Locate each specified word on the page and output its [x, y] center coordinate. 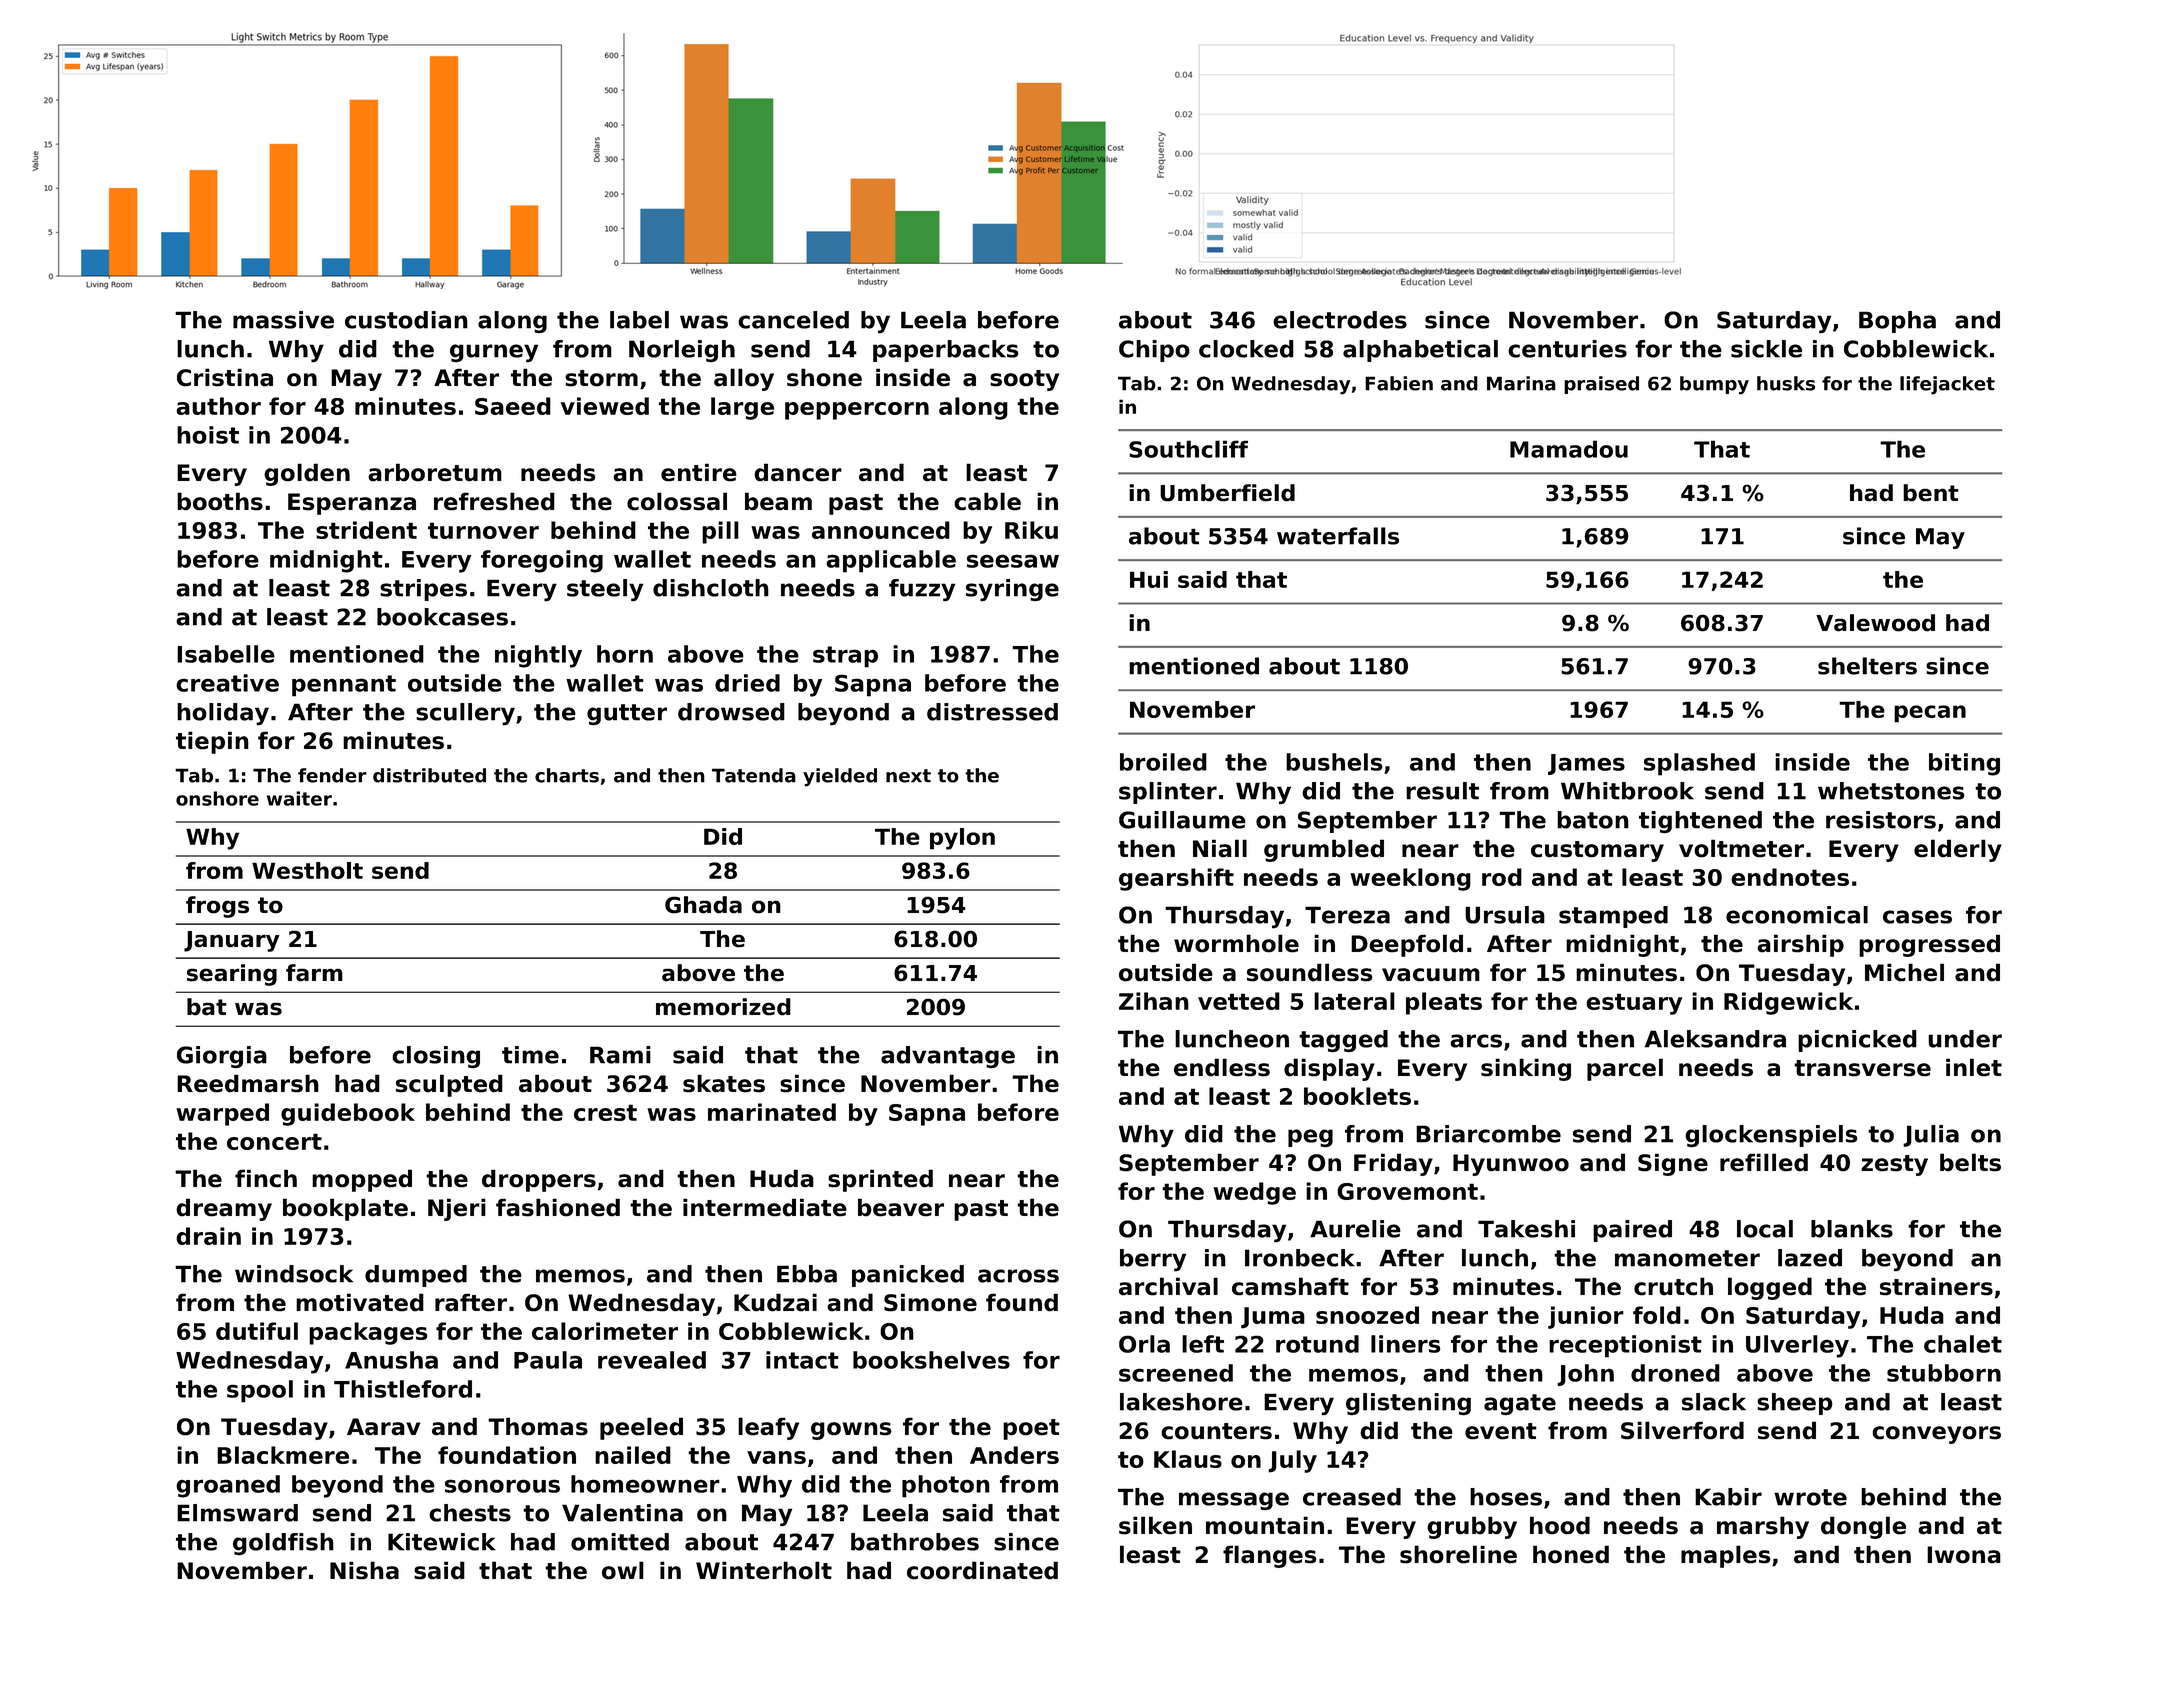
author [218, 406]
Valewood [1875, 623]
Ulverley [1797, 1346]
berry [1153, 1260]
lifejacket [1947, 385]
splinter [1168, 793]
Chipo [1154, 351]
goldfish [283, 1544]
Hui [1149, 579]
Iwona [1964, 1555]
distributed [429, 775]
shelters [1867, 666]
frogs [217, 907]
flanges [1270, 1556]
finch [266, 1178]
